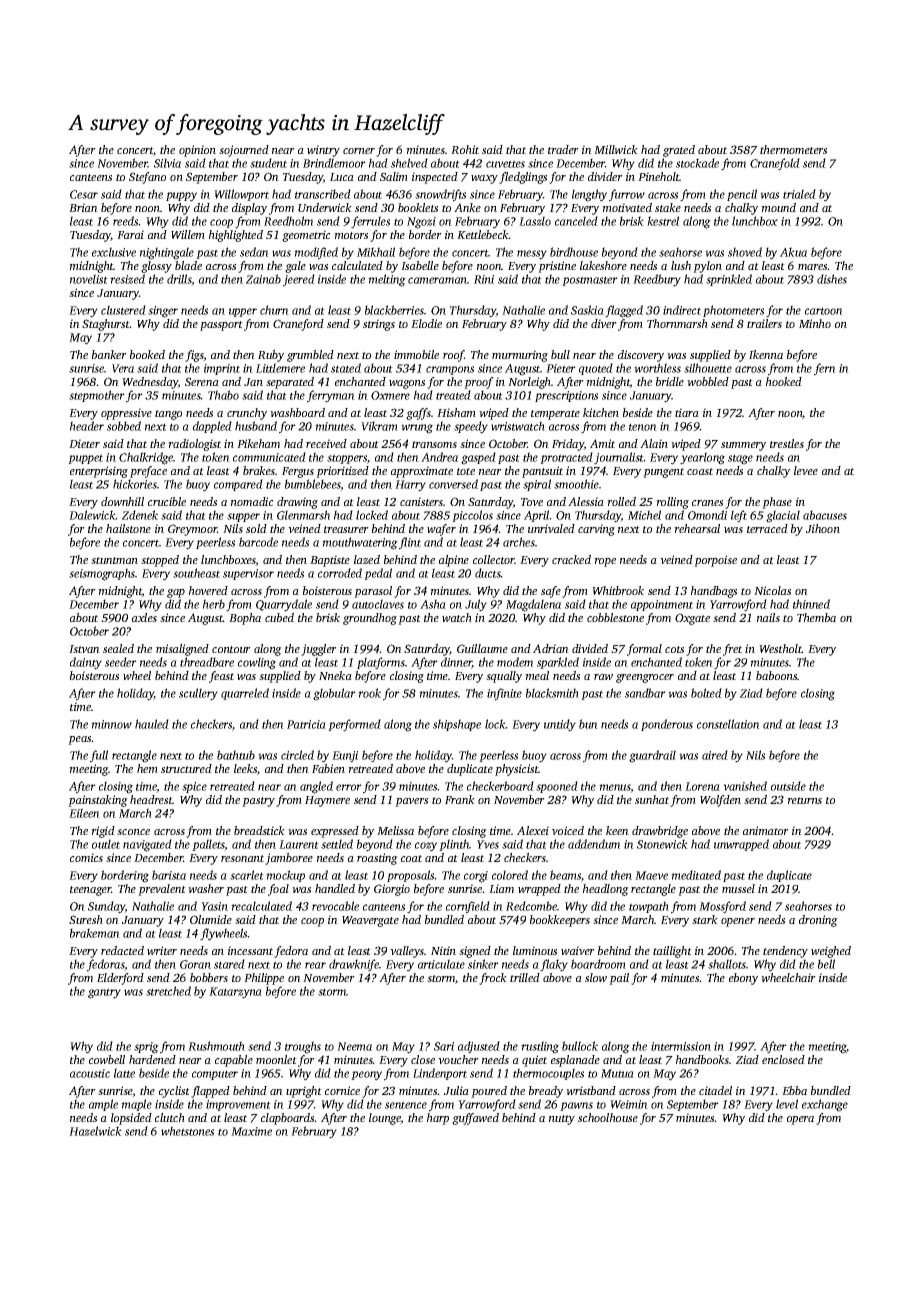 The image size is (924, 1308). Describe the element at coordinates (99, 472) in the screenshot. I see `enterprising` at that location.
